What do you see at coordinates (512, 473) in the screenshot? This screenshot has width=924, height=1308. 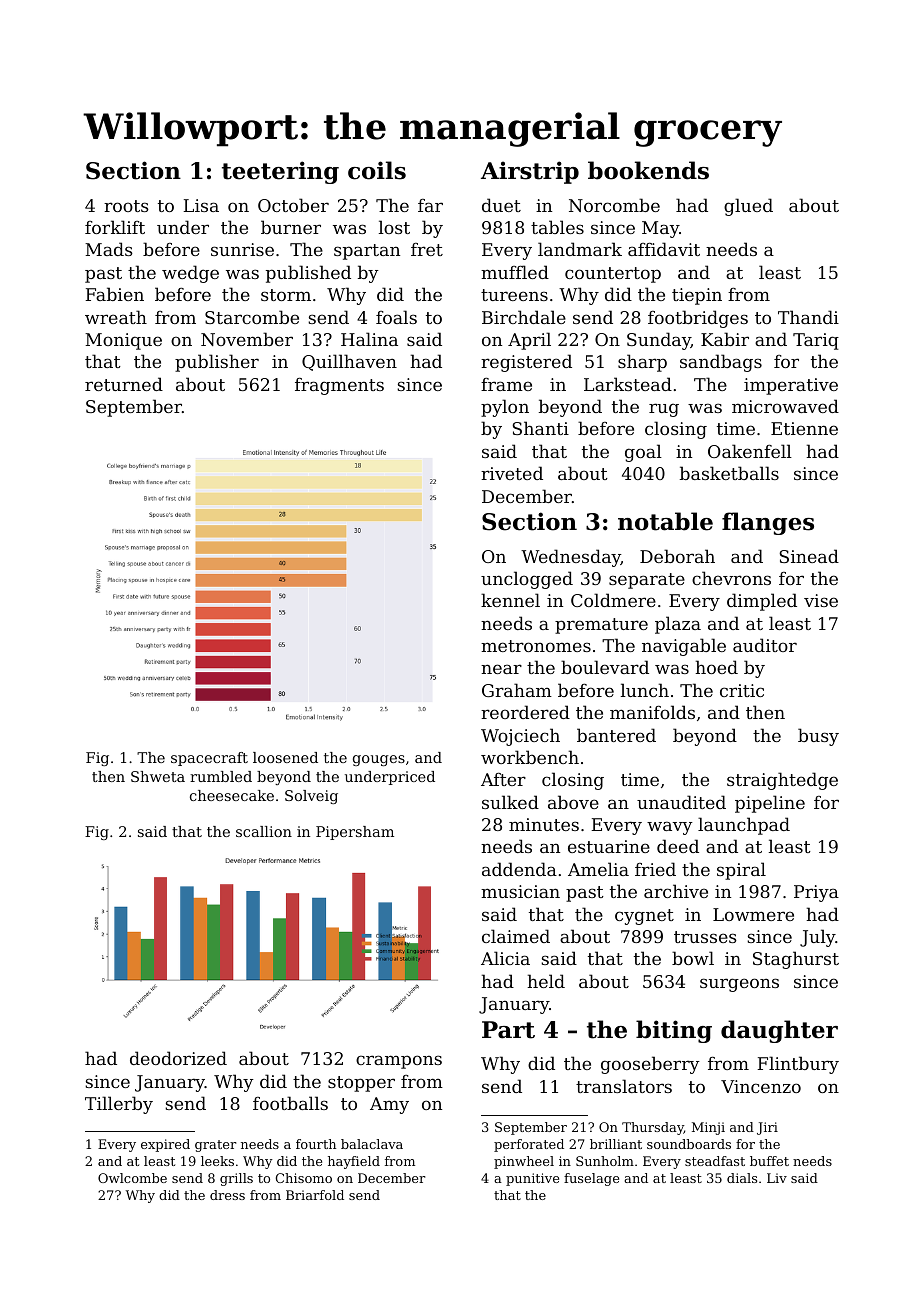 I see `riveted` at bounding box center [512, 473].
